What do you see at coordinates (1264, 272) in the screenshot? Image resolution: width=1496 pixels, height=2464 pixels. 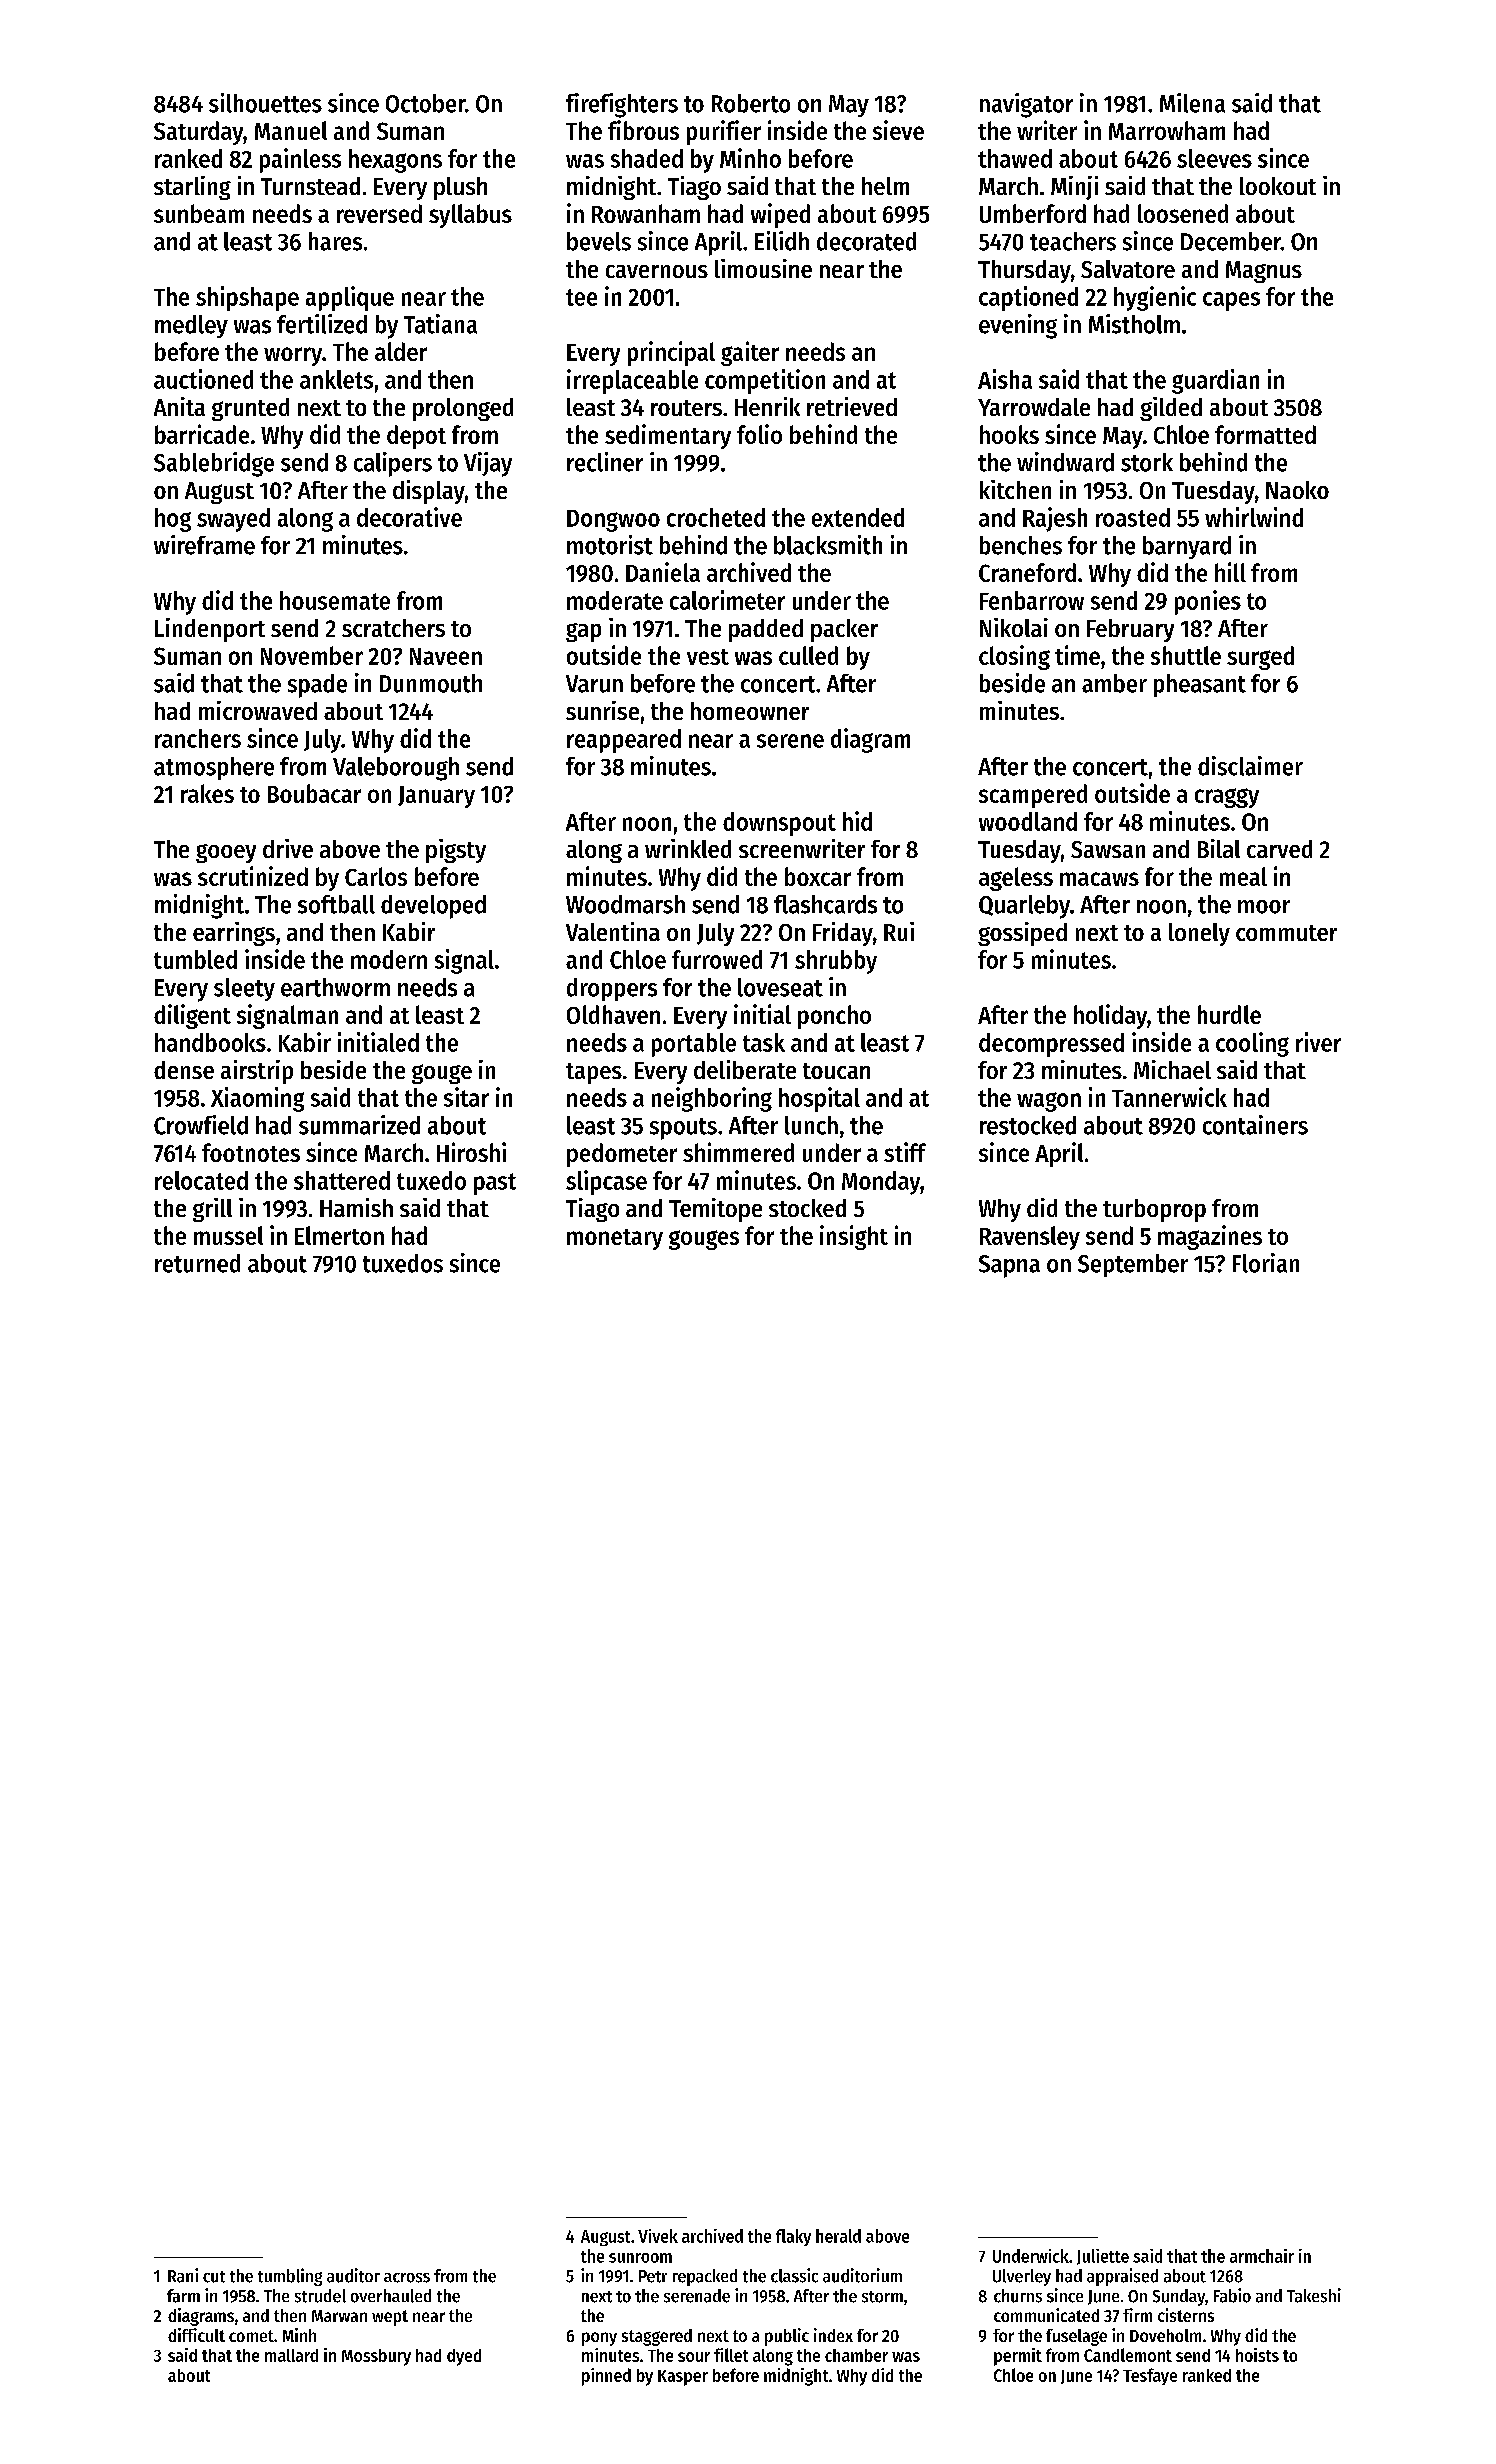 I see `Magnus` at bounding box center [1264, 272].
